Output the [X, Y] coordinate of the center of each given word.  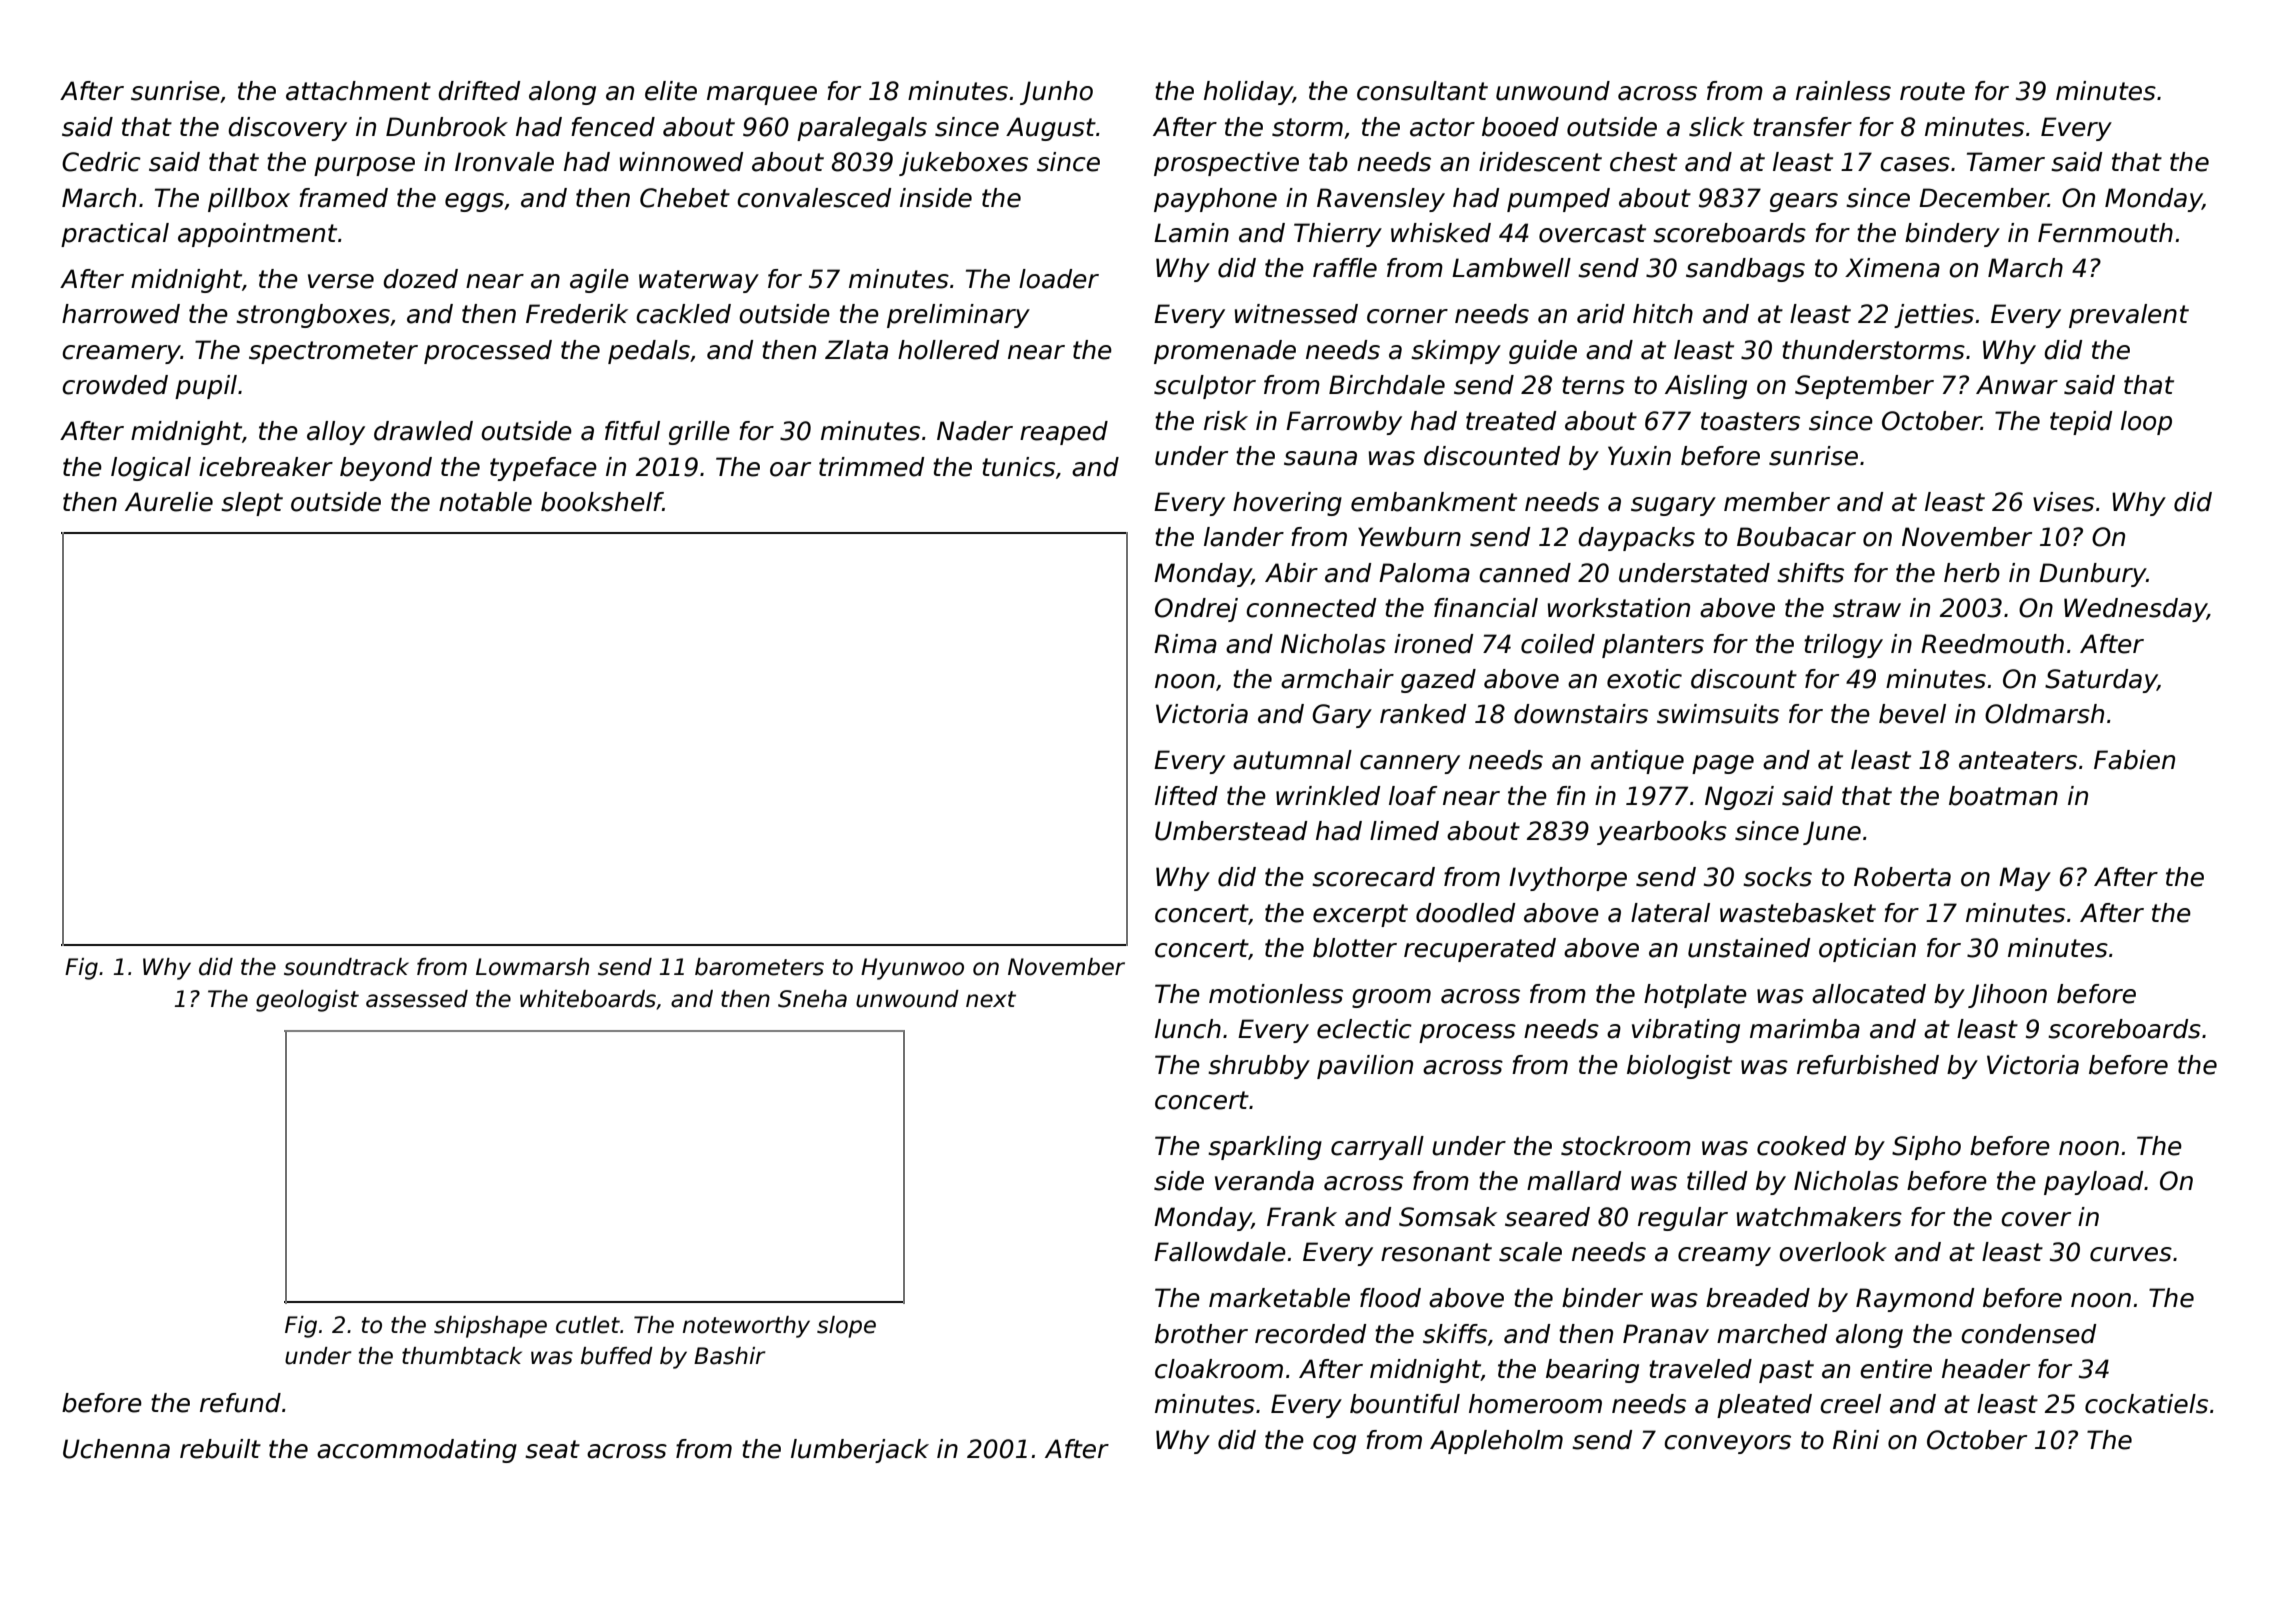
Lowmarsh [532, 967]
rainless [1843, 91]
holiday [1248, 93]
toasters [1750, 421]
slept [252, 504]
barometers [759, 967]
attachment [358, 91]
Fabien [2134, 760]
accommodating [417, 1451]
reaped [1064, 433]
